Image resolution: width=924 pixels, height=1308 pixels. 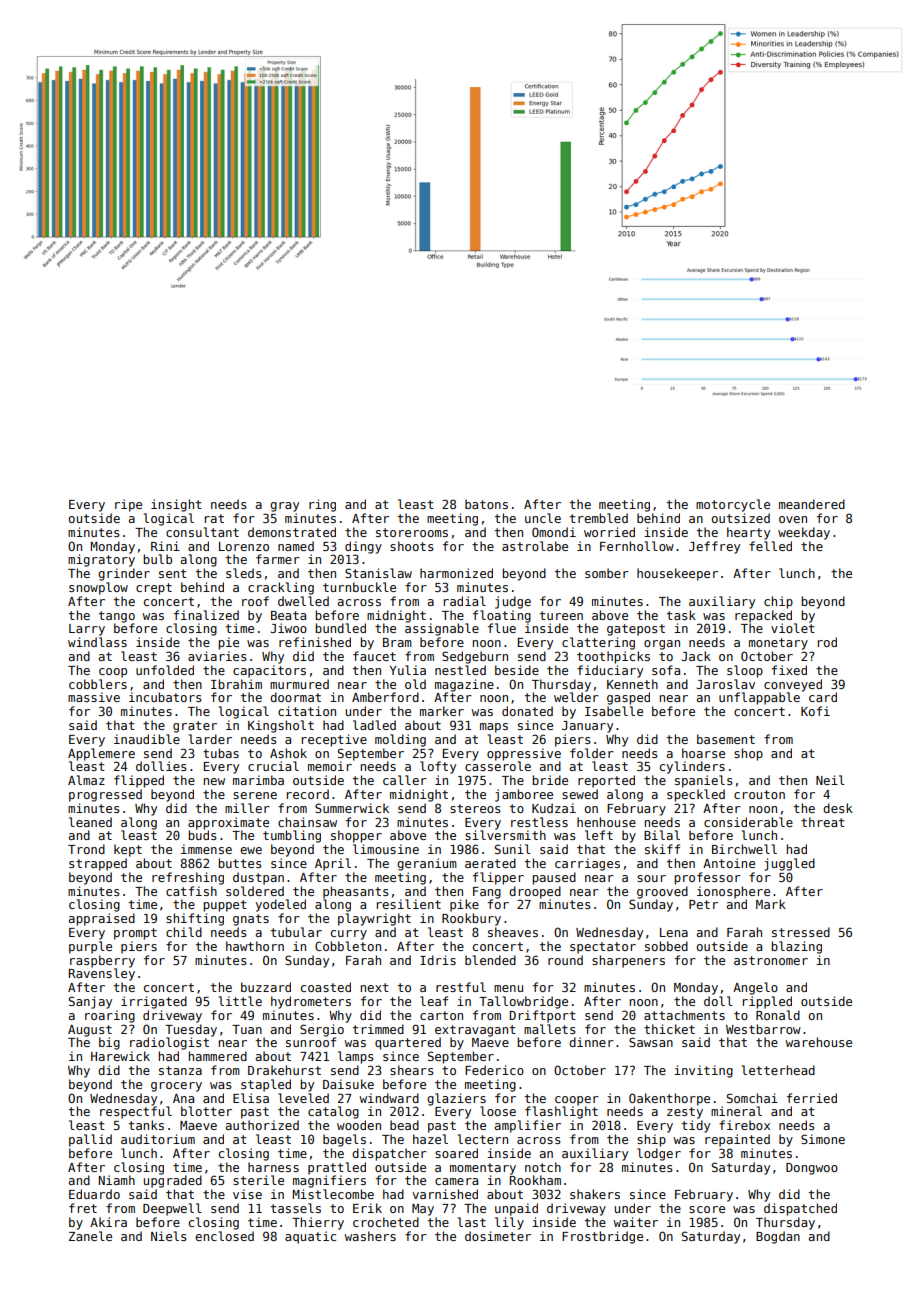 What do you see at coordinates (109, 1043) in the document?
I see `big` at bounding box center [109, 1043].
